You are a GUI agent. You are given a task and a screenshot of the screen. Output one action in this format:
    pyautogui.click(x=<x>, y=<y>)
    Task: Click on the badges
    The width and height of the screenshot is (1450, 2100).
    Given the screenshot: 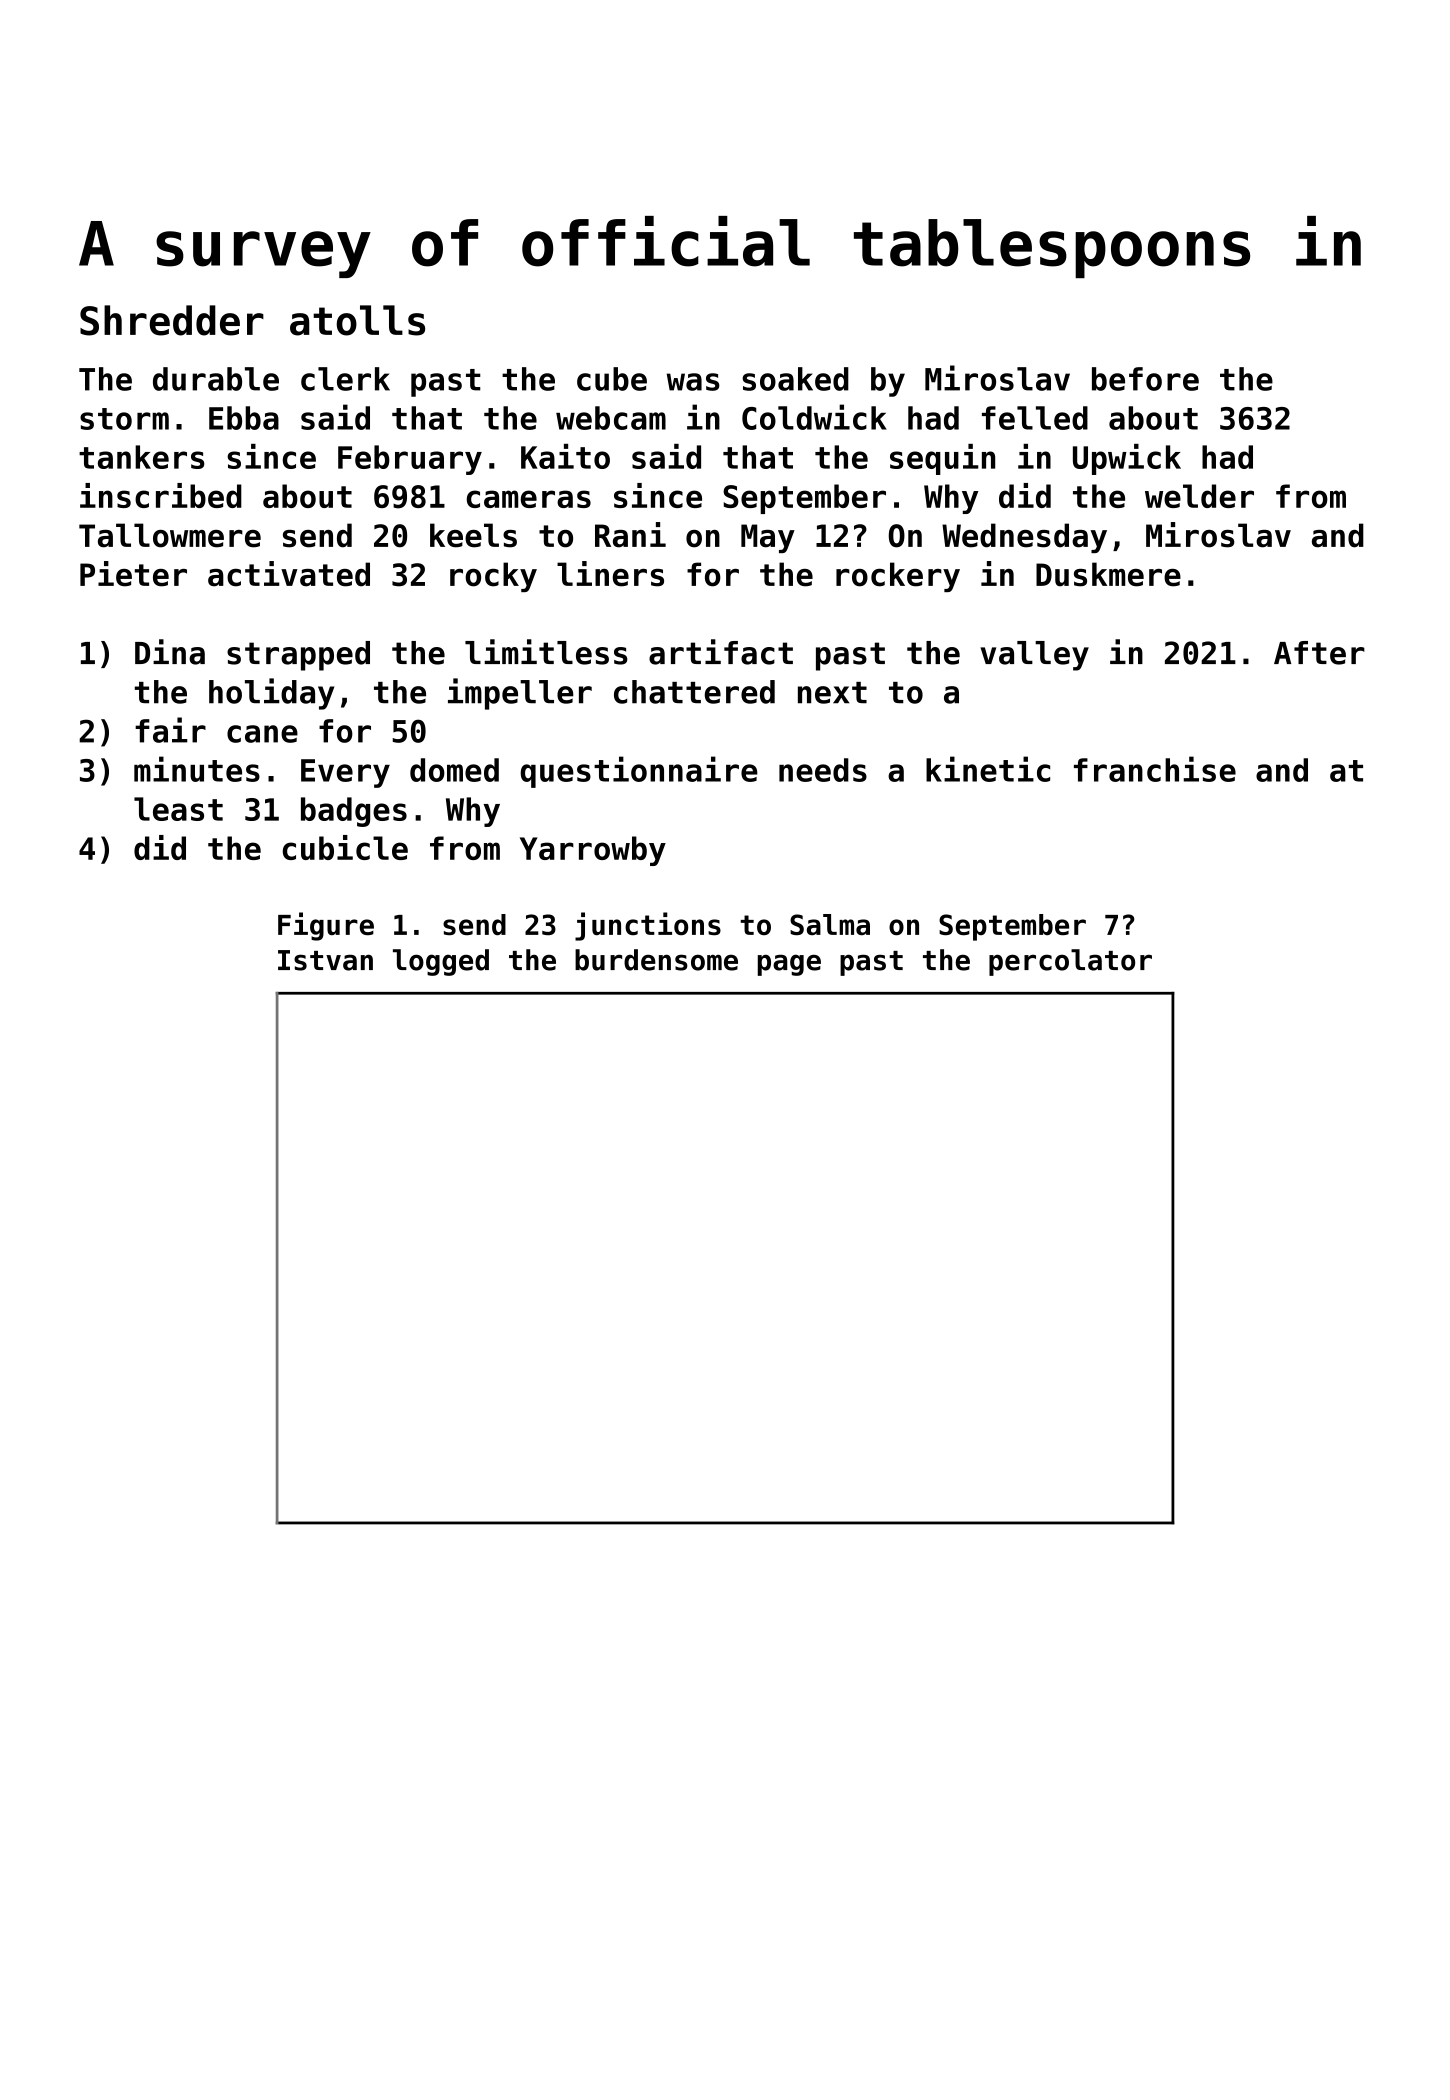 What is the action you would take?
    pyautogui.click(x=354, y=812)
